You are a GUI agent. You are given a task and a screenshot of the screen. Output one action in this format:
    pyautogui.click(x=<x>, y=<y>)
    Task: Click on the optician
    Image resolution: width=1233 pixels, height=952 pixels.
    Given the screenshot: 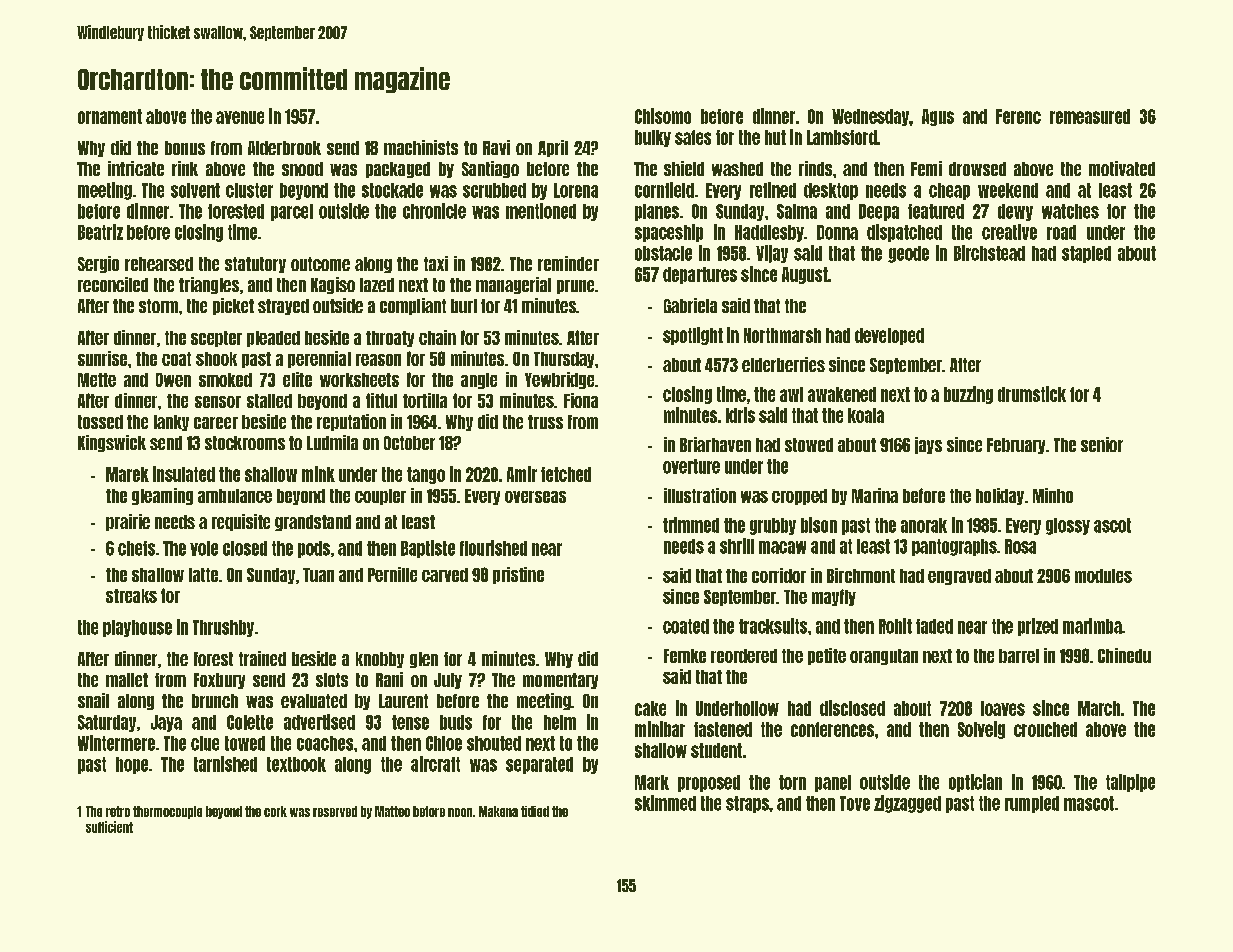 What is the action you would take?
    pyautogui.click(x=975, y=783)
